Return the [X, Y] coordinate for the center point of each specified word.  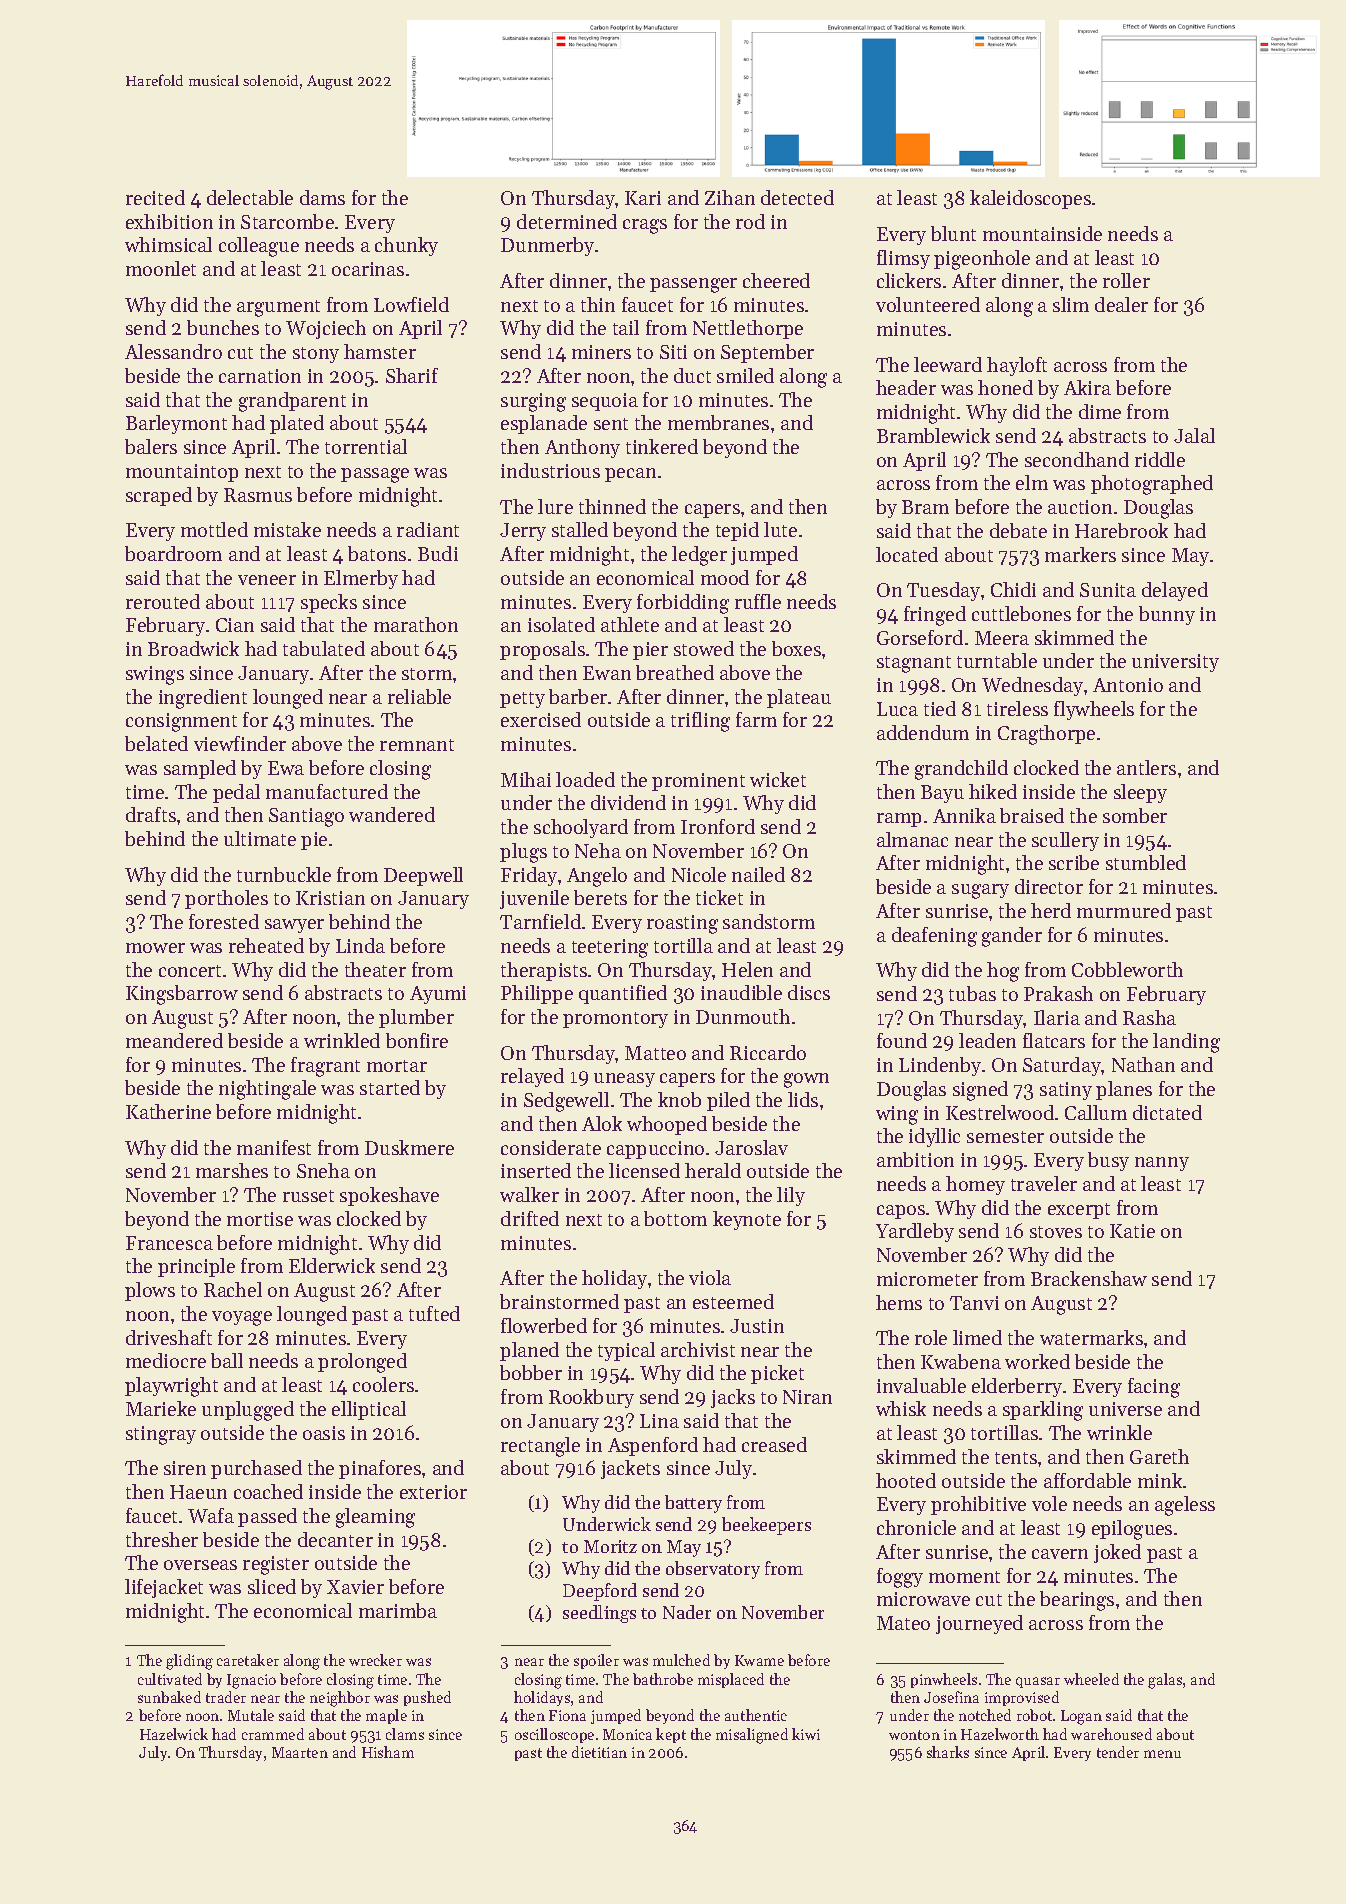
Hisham [388, 1752]
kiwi [806, 1734]
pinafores [380, 1469]
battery [693, 1504]
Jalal [1194, 435]
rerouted [163, 601]
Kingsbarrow [182, 995]
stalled [580, 529]
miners [601, 352]
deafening [934, 937]
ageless [1185, 1506]
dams [322, 197]
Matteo [655, 1053]
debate [1018, 530]
